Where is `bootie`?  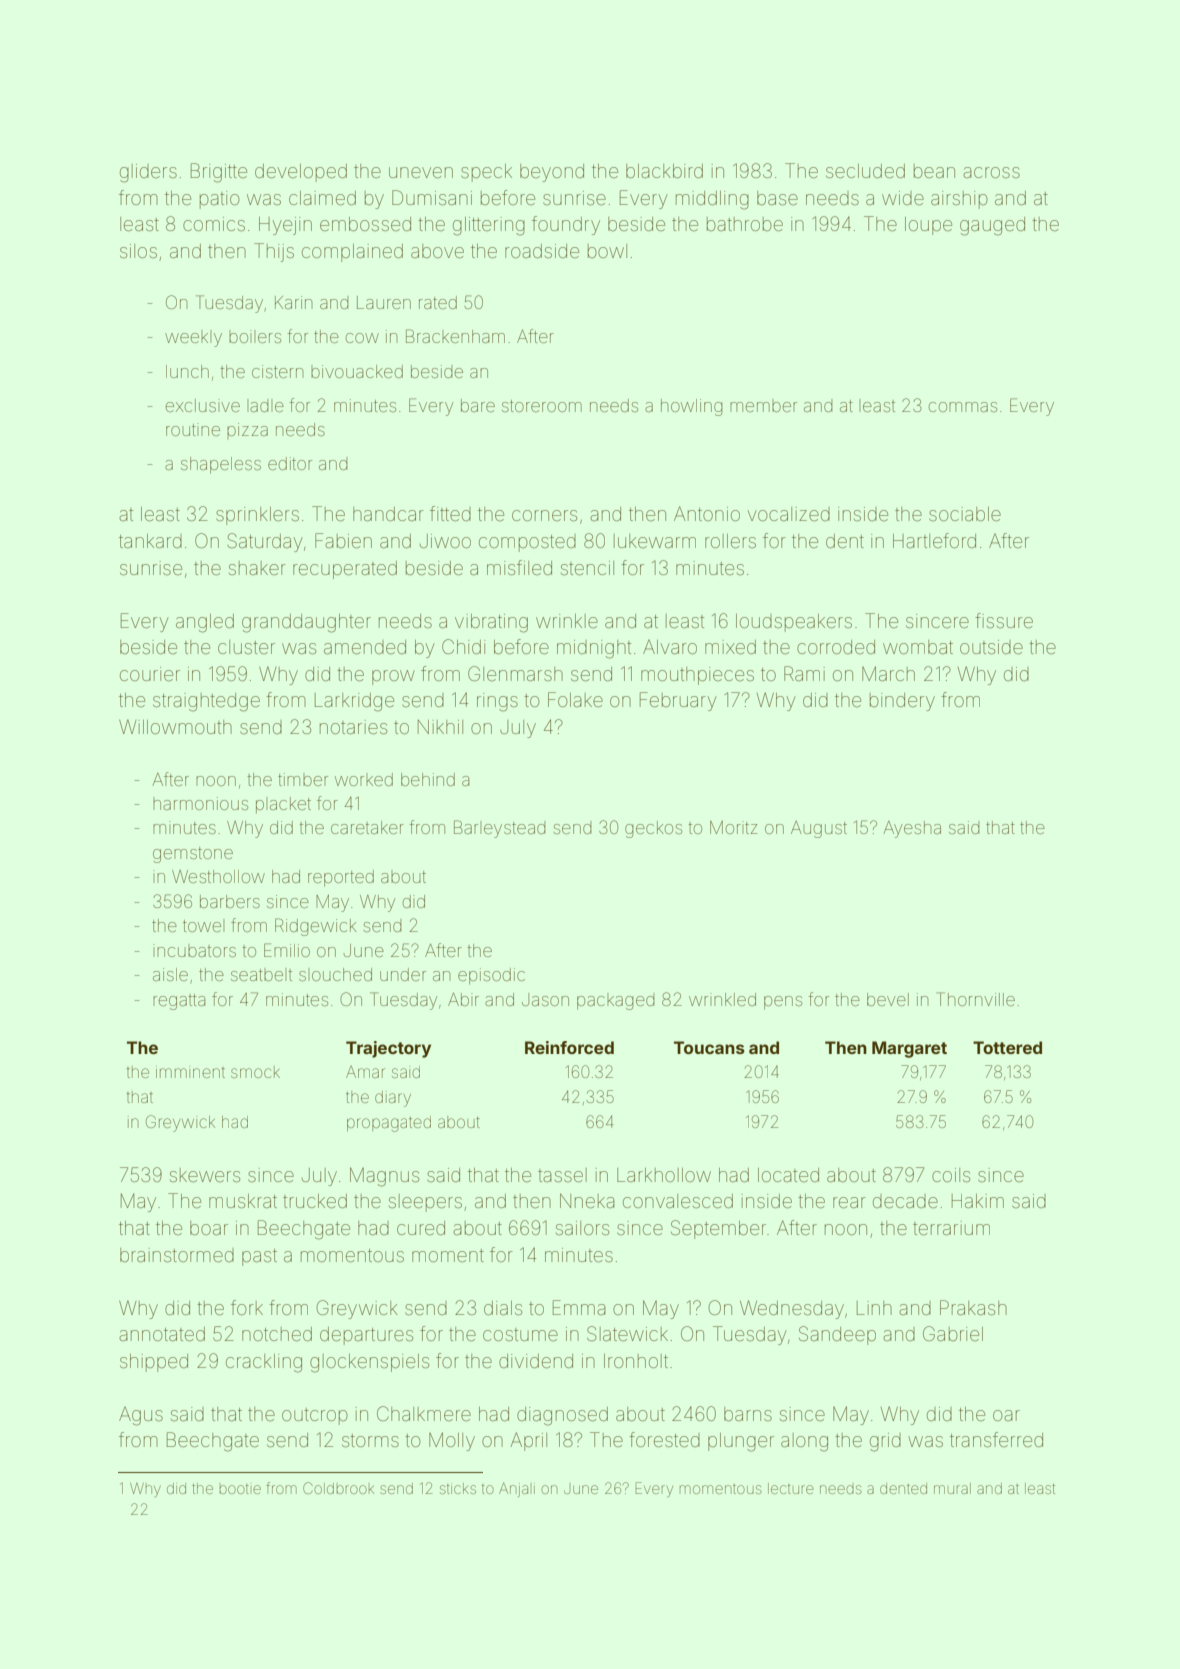
bootie is located at coordinates (240, 1489).
